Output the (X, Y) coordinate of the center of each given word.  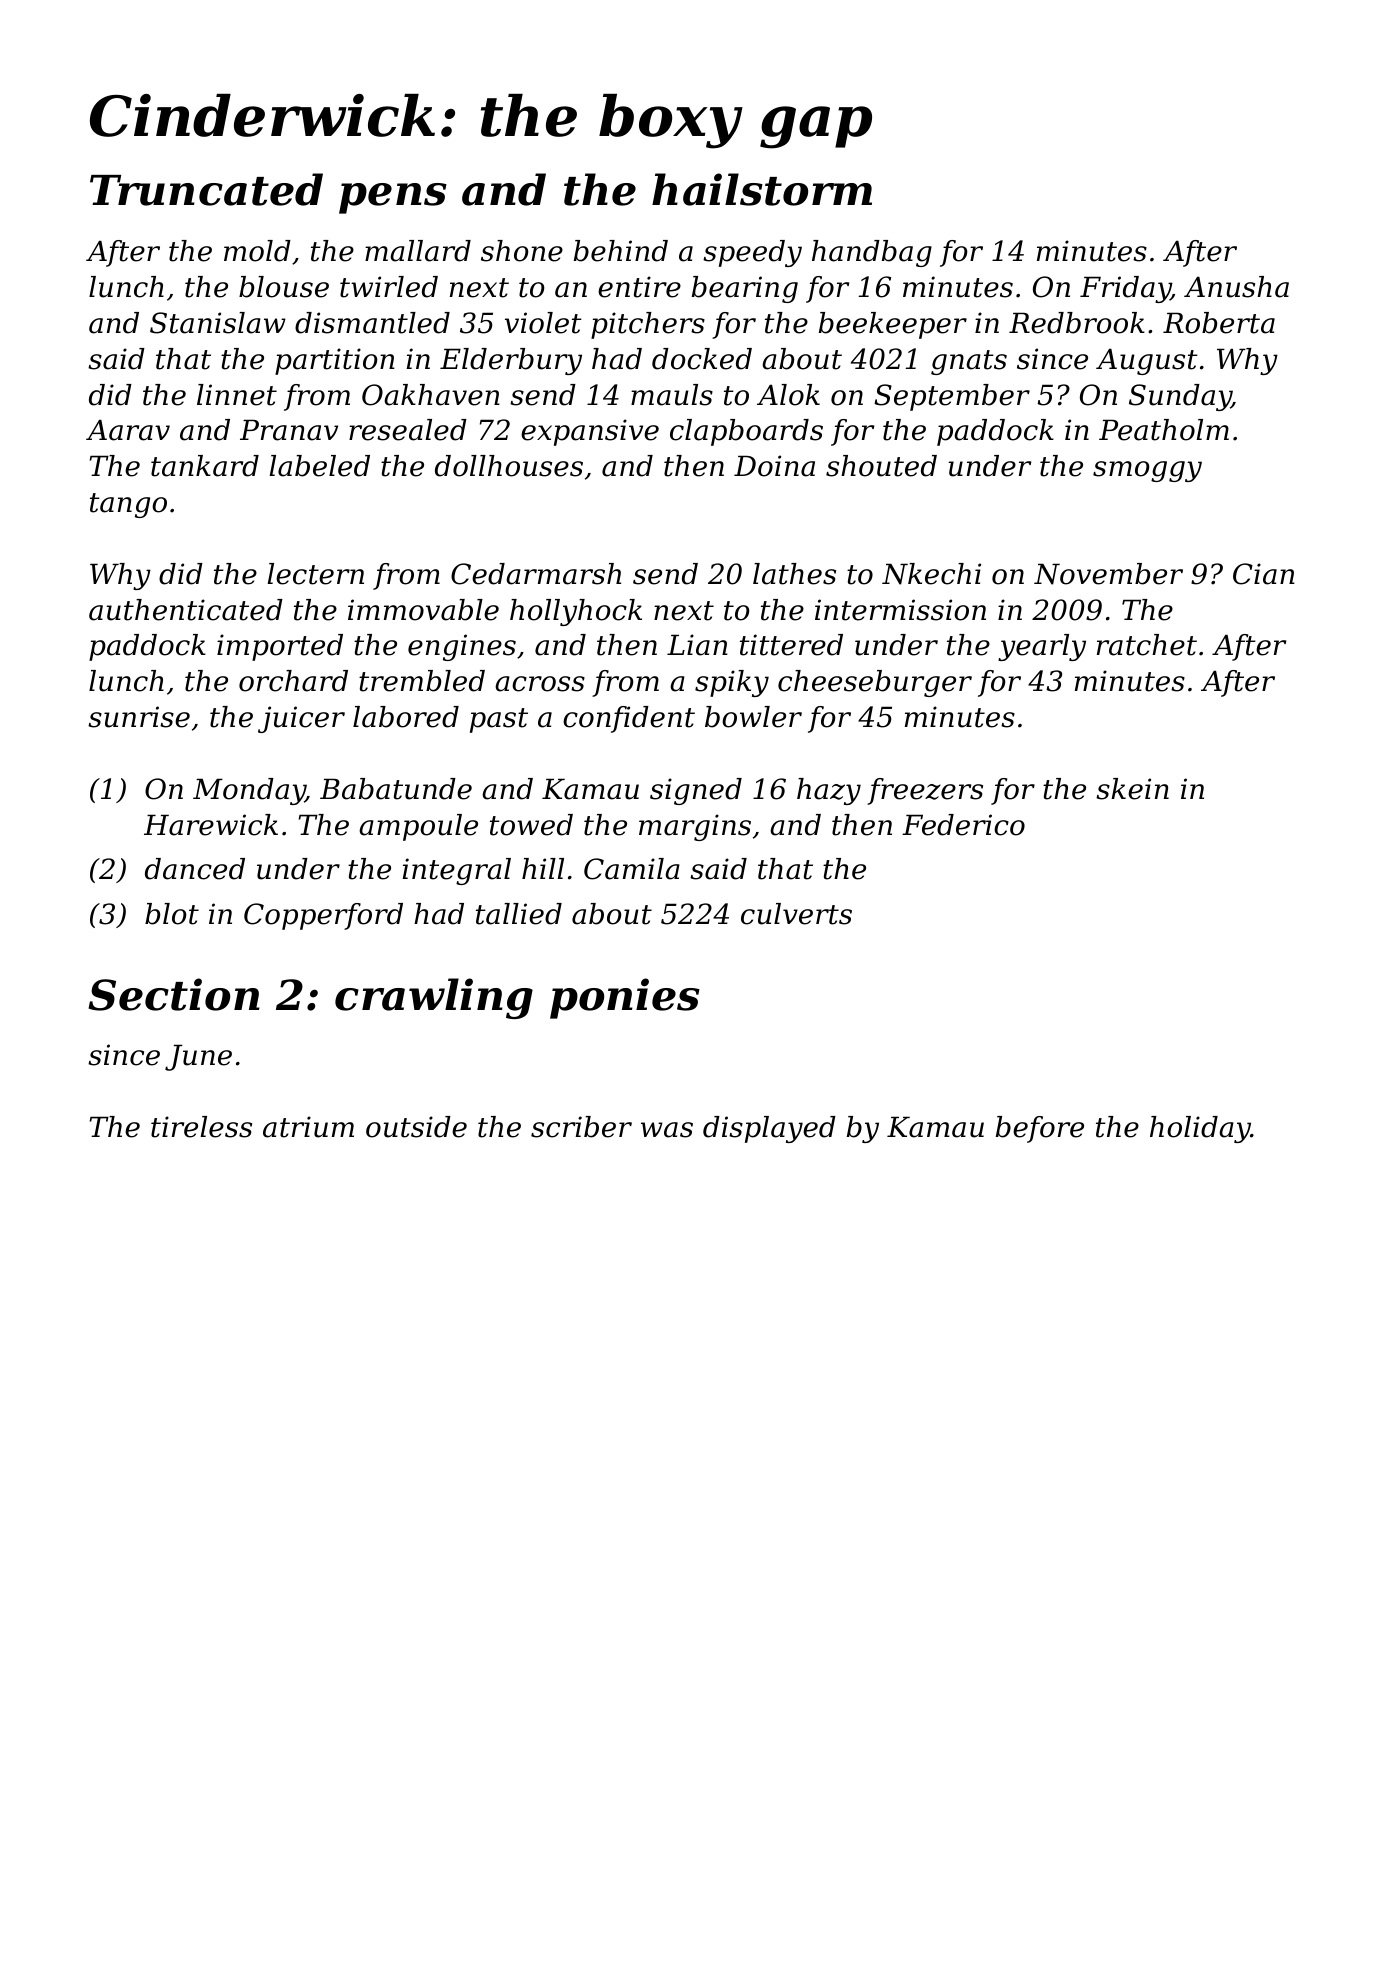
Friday (1125, 289)
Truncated (206, 189)
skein (1132, 789)
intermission (900, 610)
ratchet (1147, 645)
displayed (769, 1129)
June (198, 1057)
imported (280, 647)
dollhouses (509, 466)
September (952, 397)
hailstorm (762, 189)
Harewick (211, 825)
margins (695, 827)
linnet (237, 395)
